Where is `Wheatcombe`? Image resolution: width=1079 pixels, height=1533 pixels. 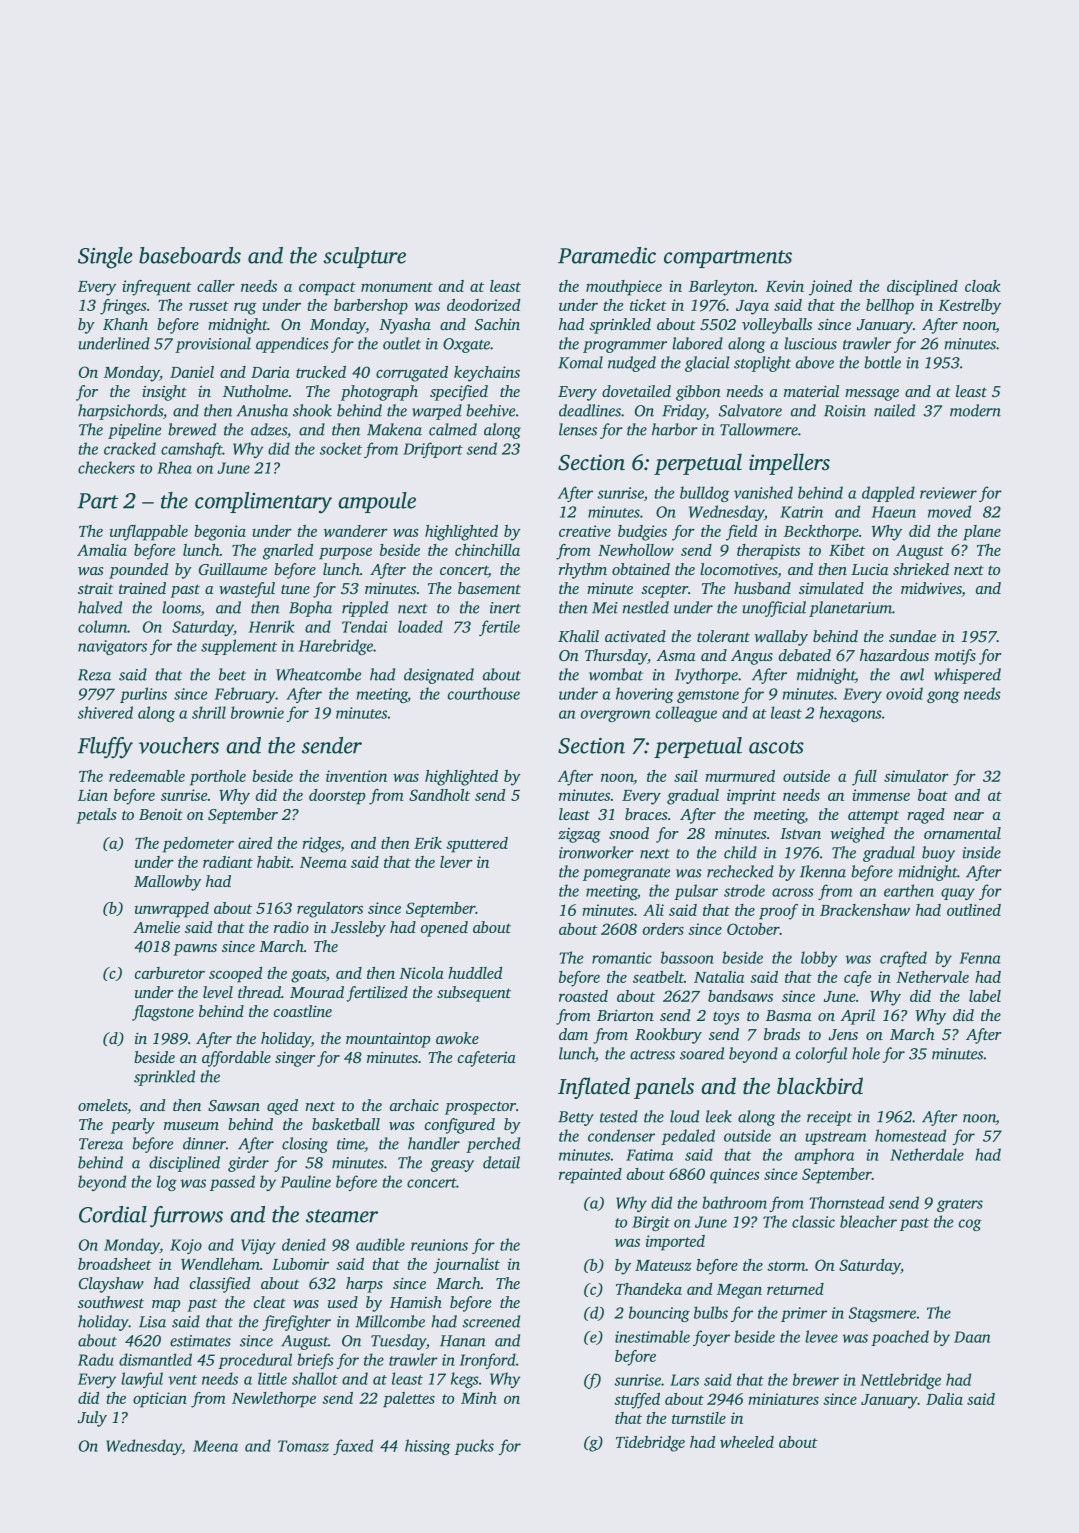
Wheatcombe is located at coordinates (318, 674).
